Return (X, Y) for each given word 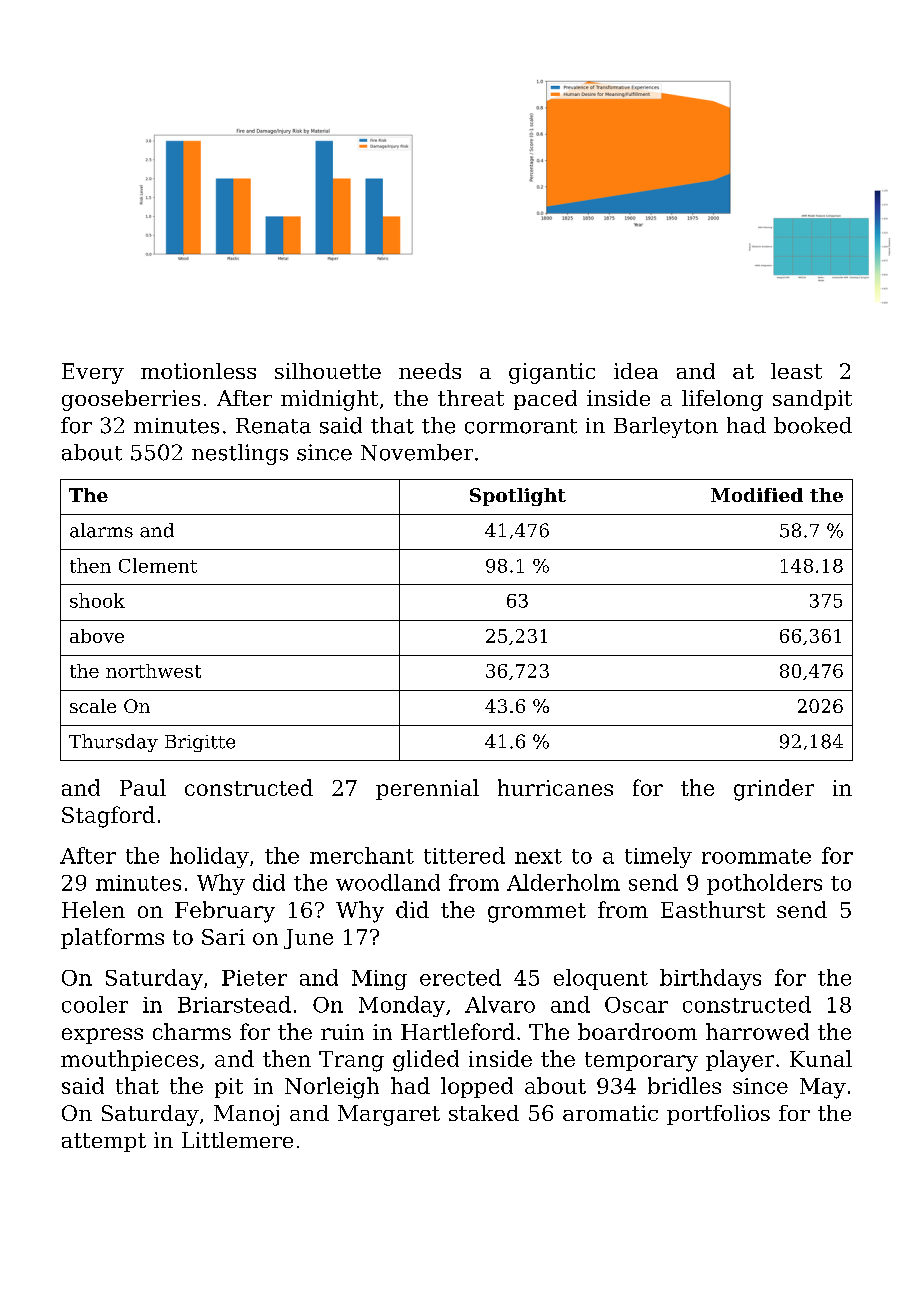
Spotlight (518, 497)
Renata (273, 426)
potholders (764, 884)
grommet (537, 913)
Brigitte (200, 743)
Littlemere (237, 1140)
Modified (757, 495)
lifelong (722, 400)
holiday (209, 857)
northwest (153, 671)
